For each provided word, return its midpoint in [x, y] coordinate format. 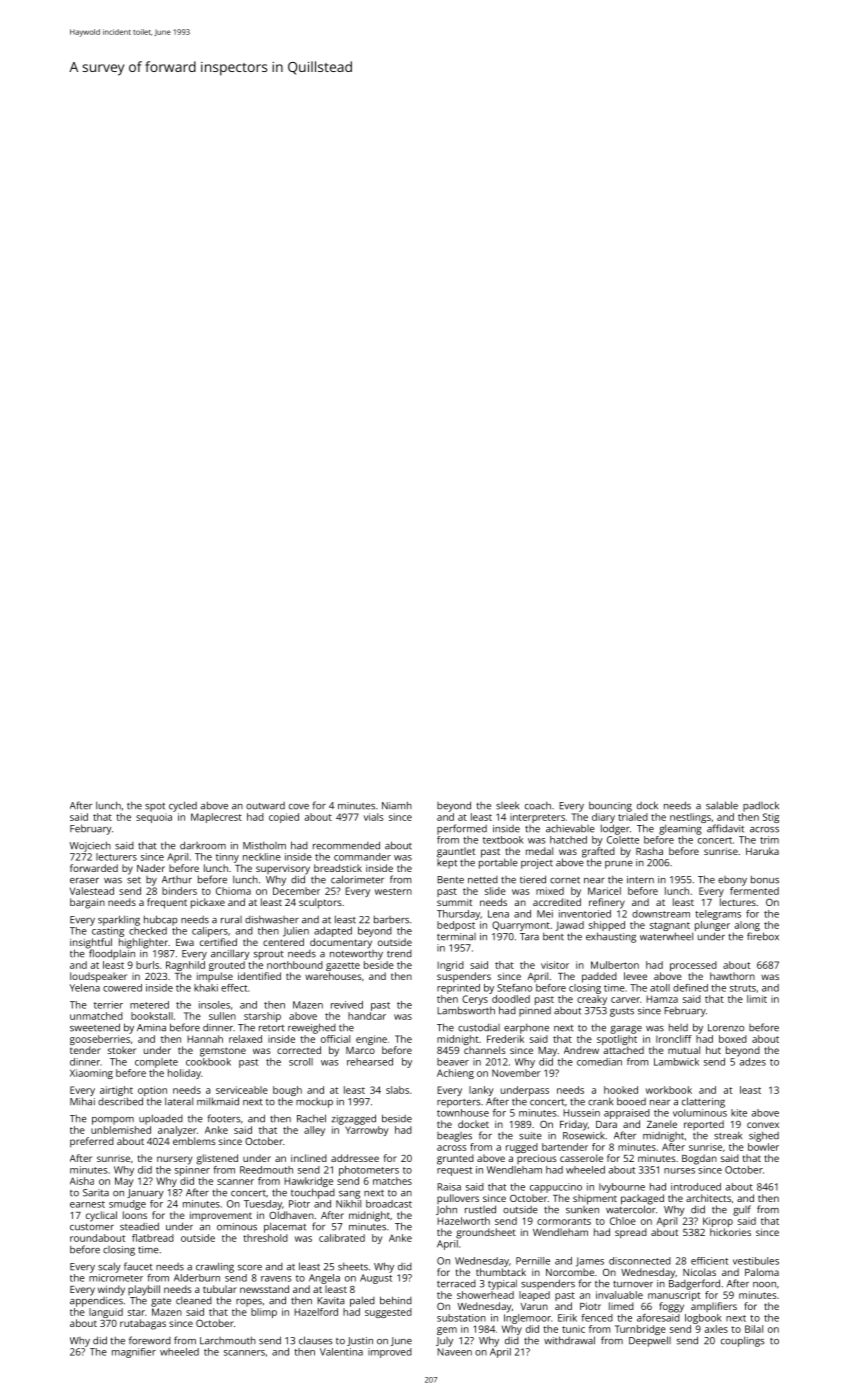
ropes [249, 1303]
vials [374, 817]
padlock [761, 806]
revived [347, 1005]
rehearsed [370, 1062]
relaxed [245, 1039]
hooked [621, 1090]
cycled [183, 806]
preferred [92, 1142]
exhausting [611, 937]
